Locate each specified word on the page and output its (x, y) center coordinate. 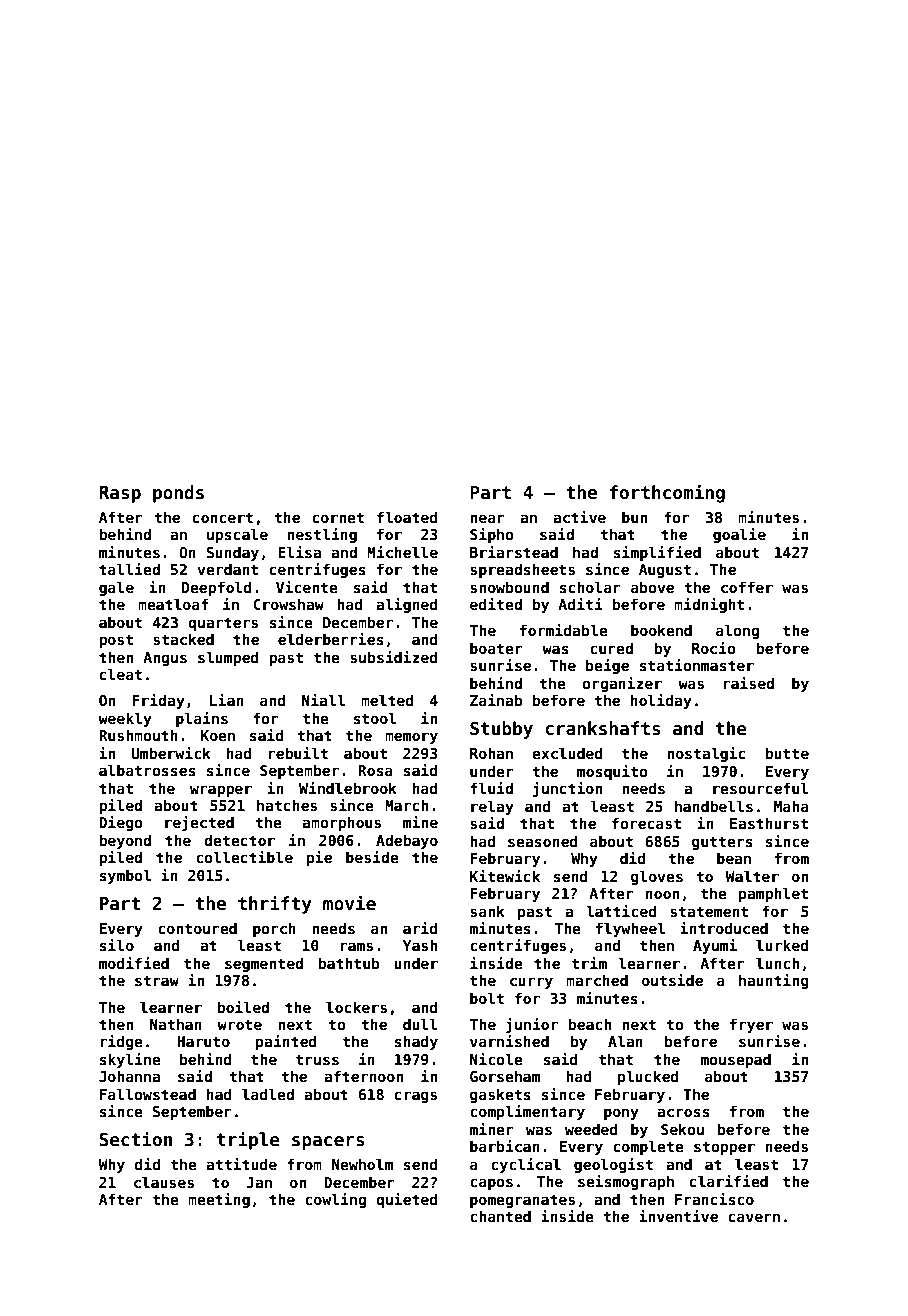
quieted (406, 1200)
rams (356, 946)
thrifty (275, 904)
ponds (178, 494)
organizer (622, 684)
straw (157, 980)
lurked (782, 945)
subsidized (393, 657)
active (579, 517)
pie (319, 858)
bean (734, 858)
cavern (754, 1217)
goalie (739, 535)
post (116, 641)
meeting (219, 1200)
